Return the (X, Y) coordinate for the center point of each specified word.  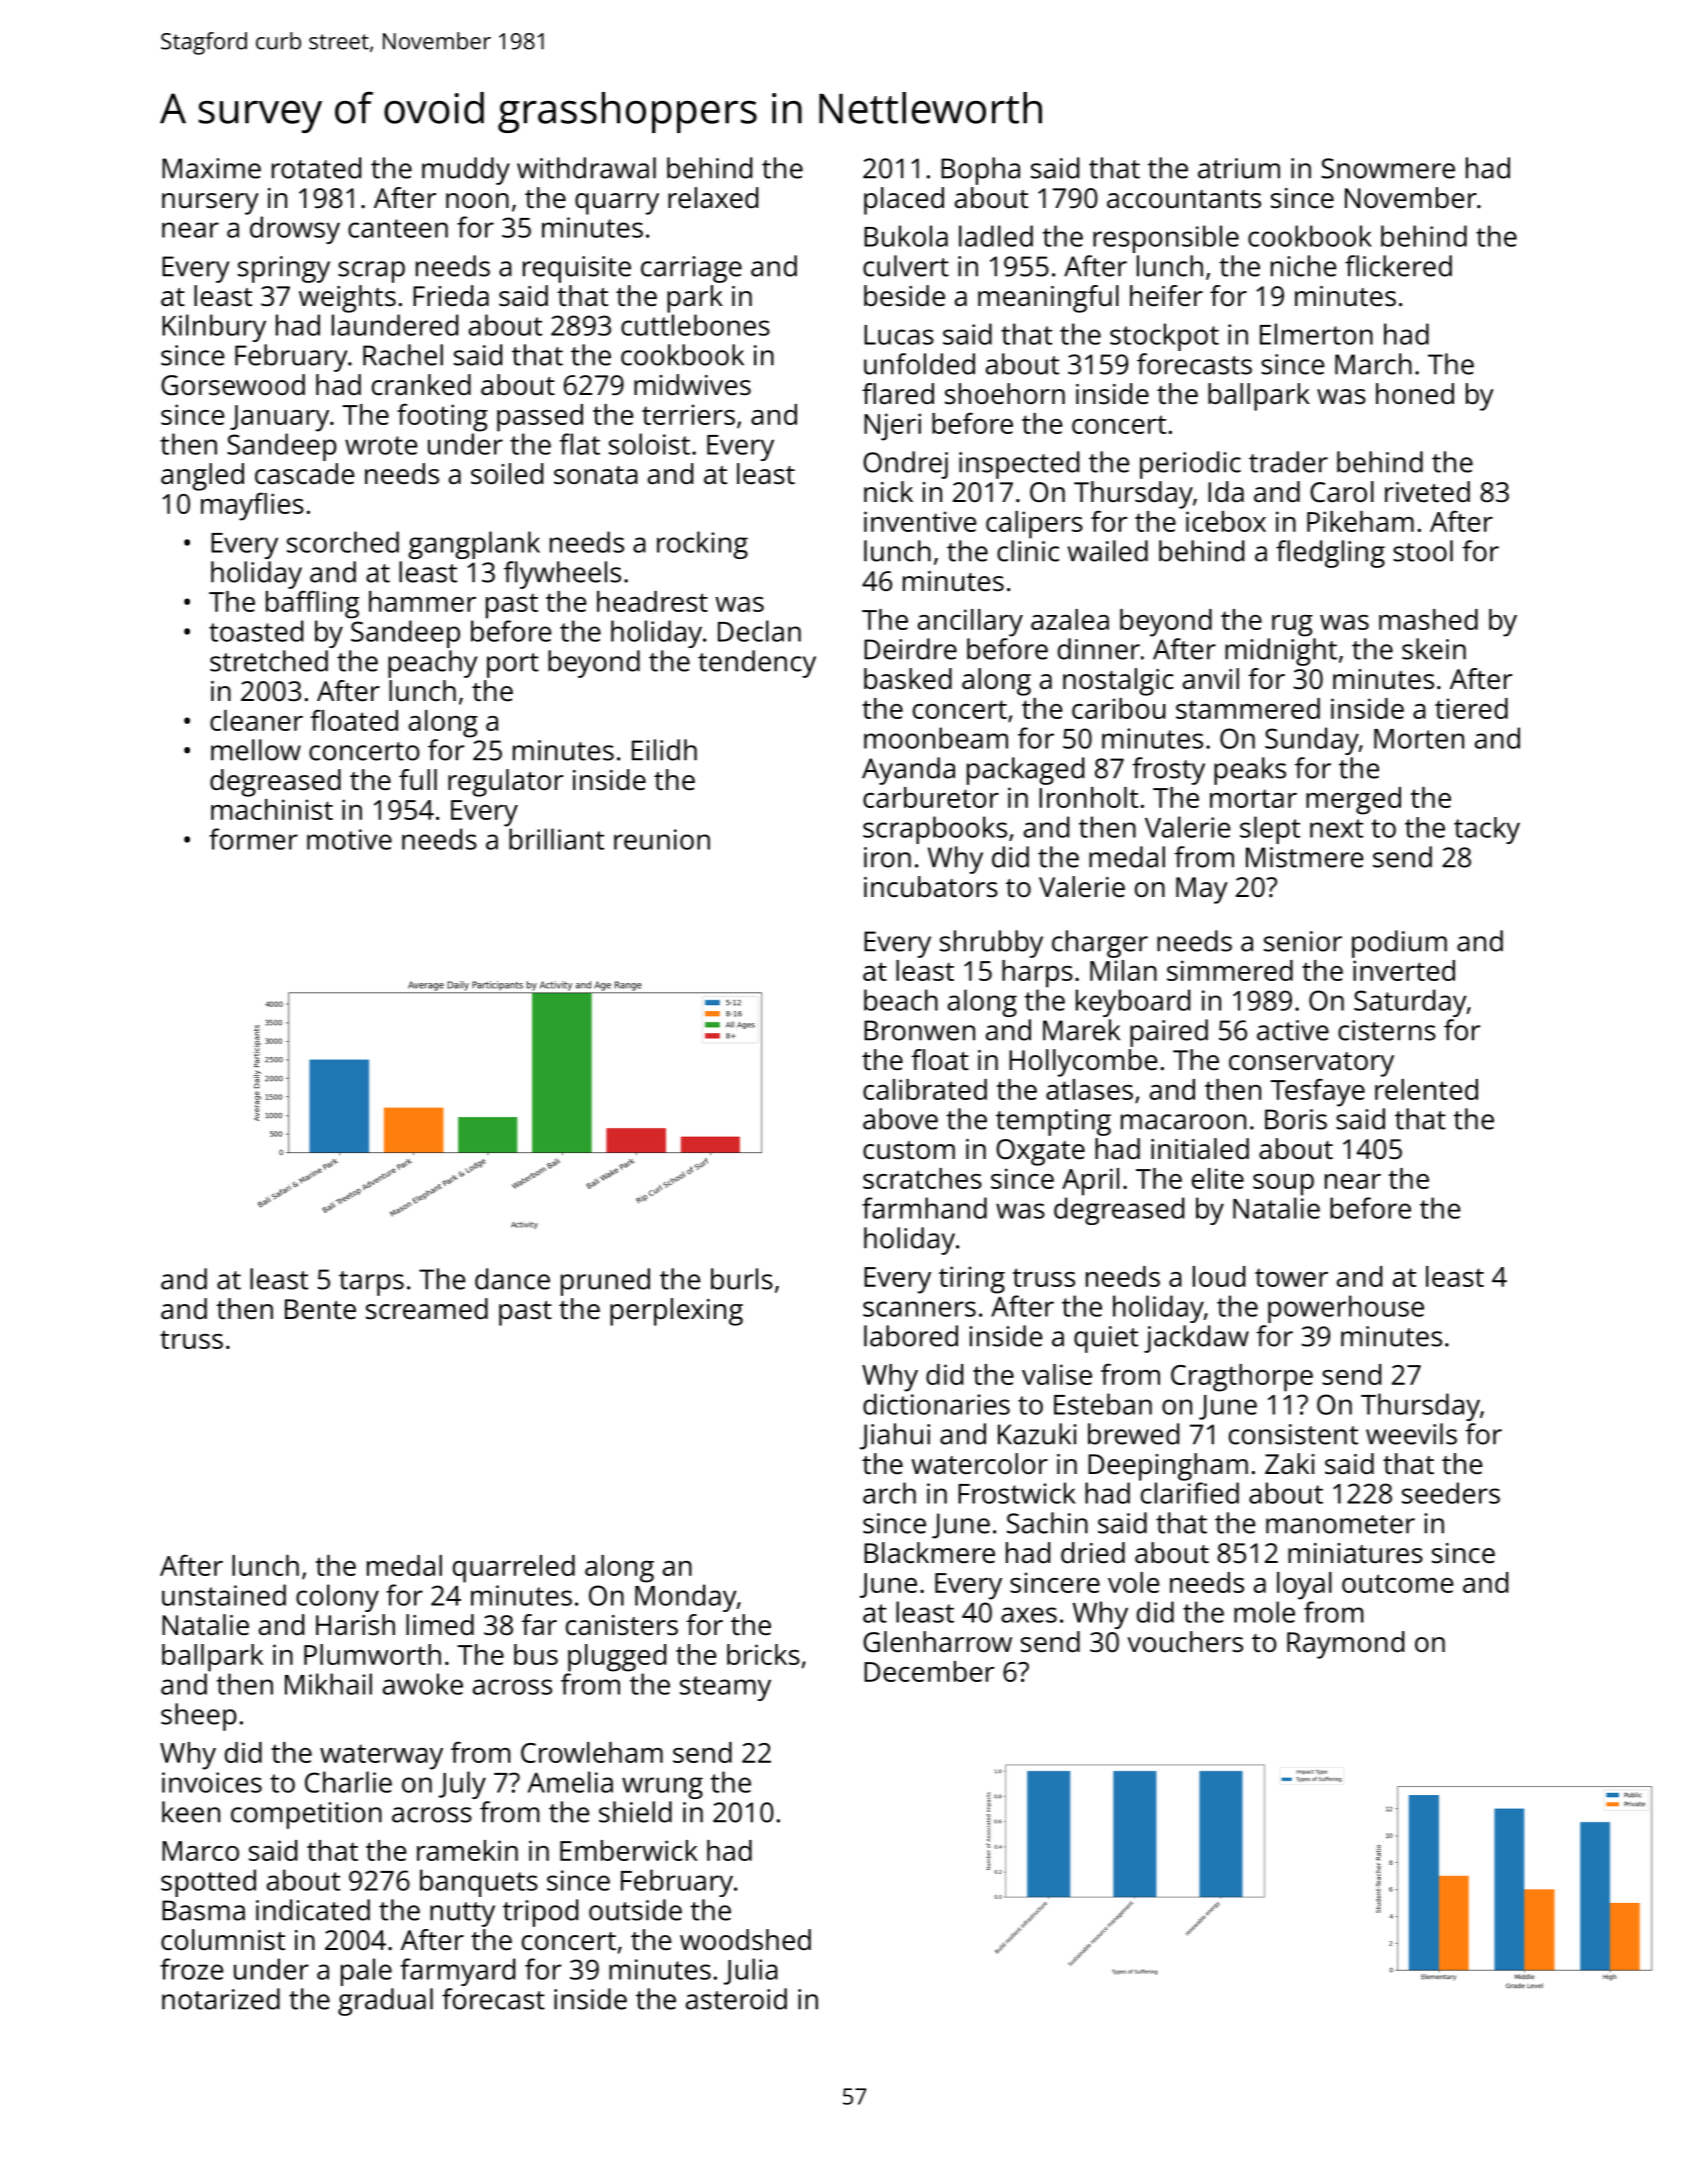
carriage (691, 269)
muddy (466, 171)
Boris (1296, 1119)
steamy (725, 1688)
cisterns (1387, 1030)
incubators (931, 887)
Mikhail (328, 1684)
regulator (505, 783)
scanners (919, 1309)
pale (366, 1972)
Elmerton (1316, 334)
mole (1264, 1612)
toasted (256, 631)
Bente (320, 1309)
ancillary (970, 623)
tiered (1471, 708)
